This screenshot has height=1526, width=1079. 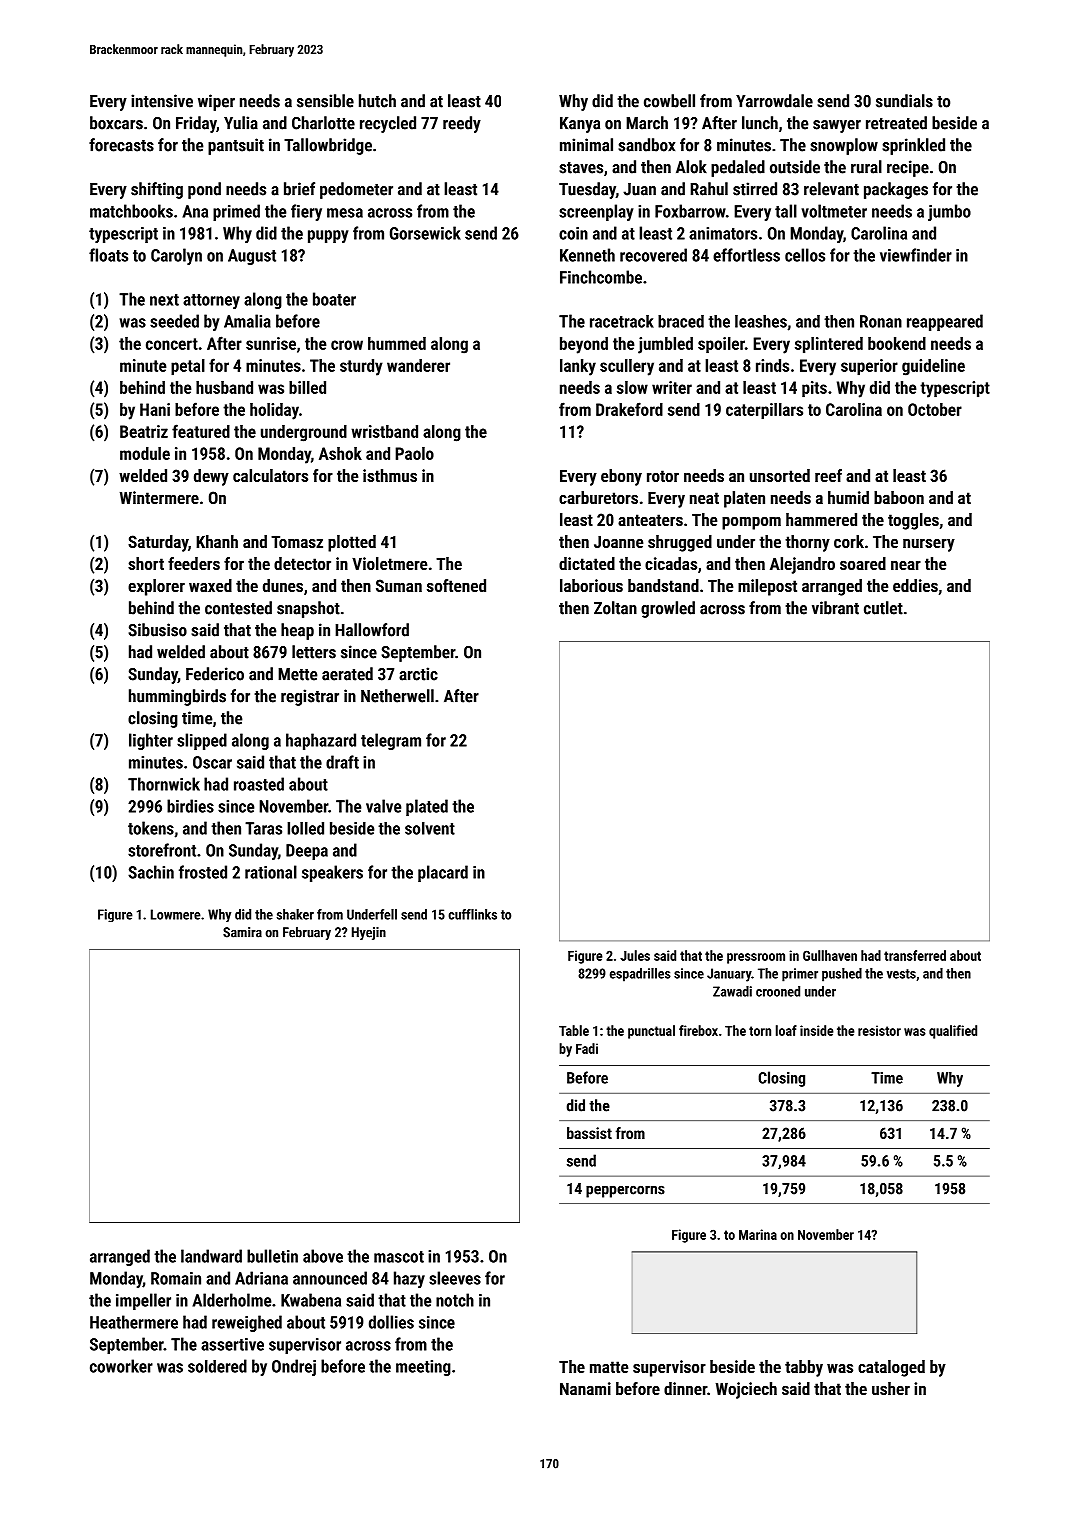 I want to click on staves, so click(x=581, y=168).
